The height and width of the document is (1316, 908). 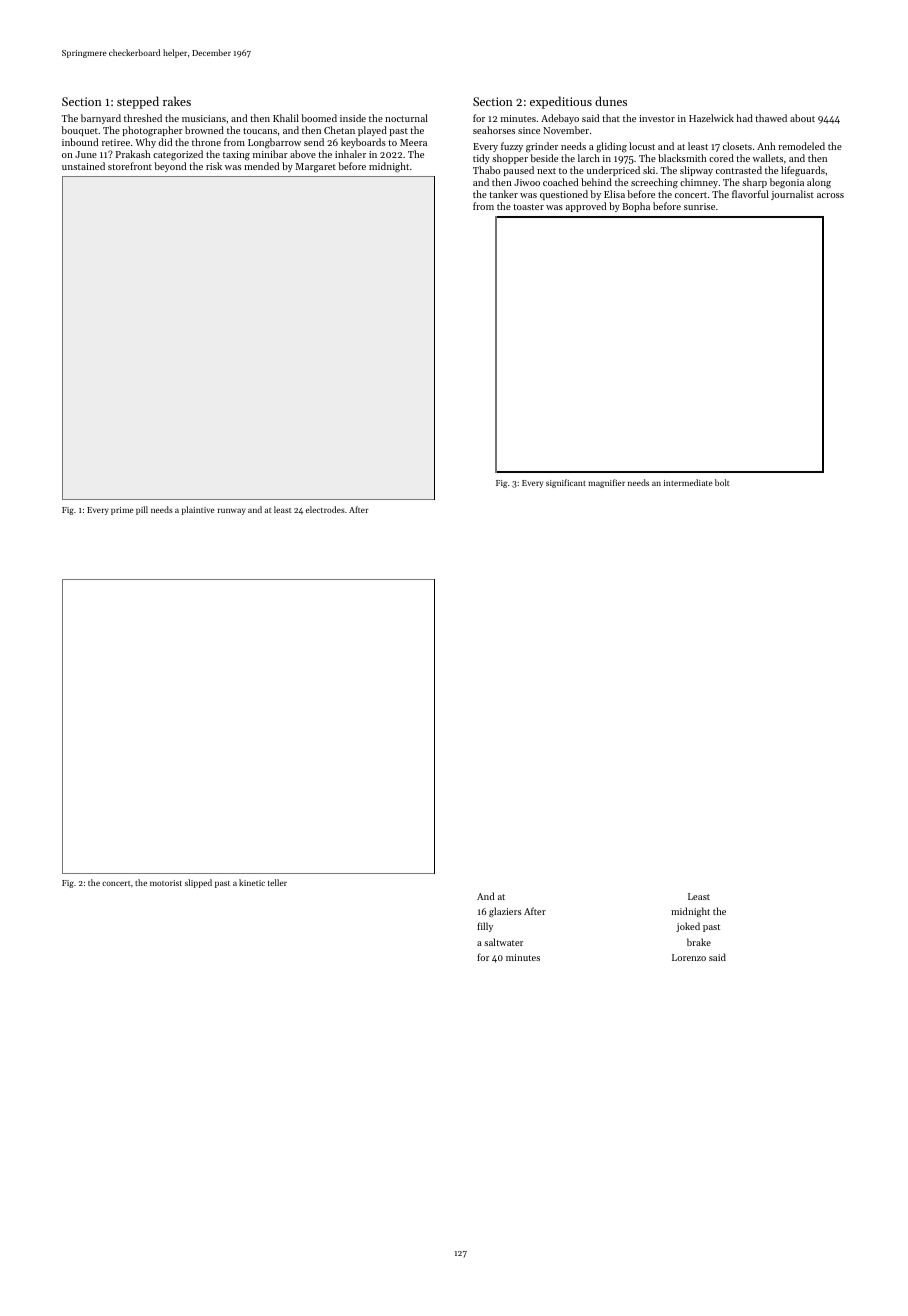 What do you see at coordinates (722, 482) in the document?
I see `bolt` at bounding box center [722, 482].
